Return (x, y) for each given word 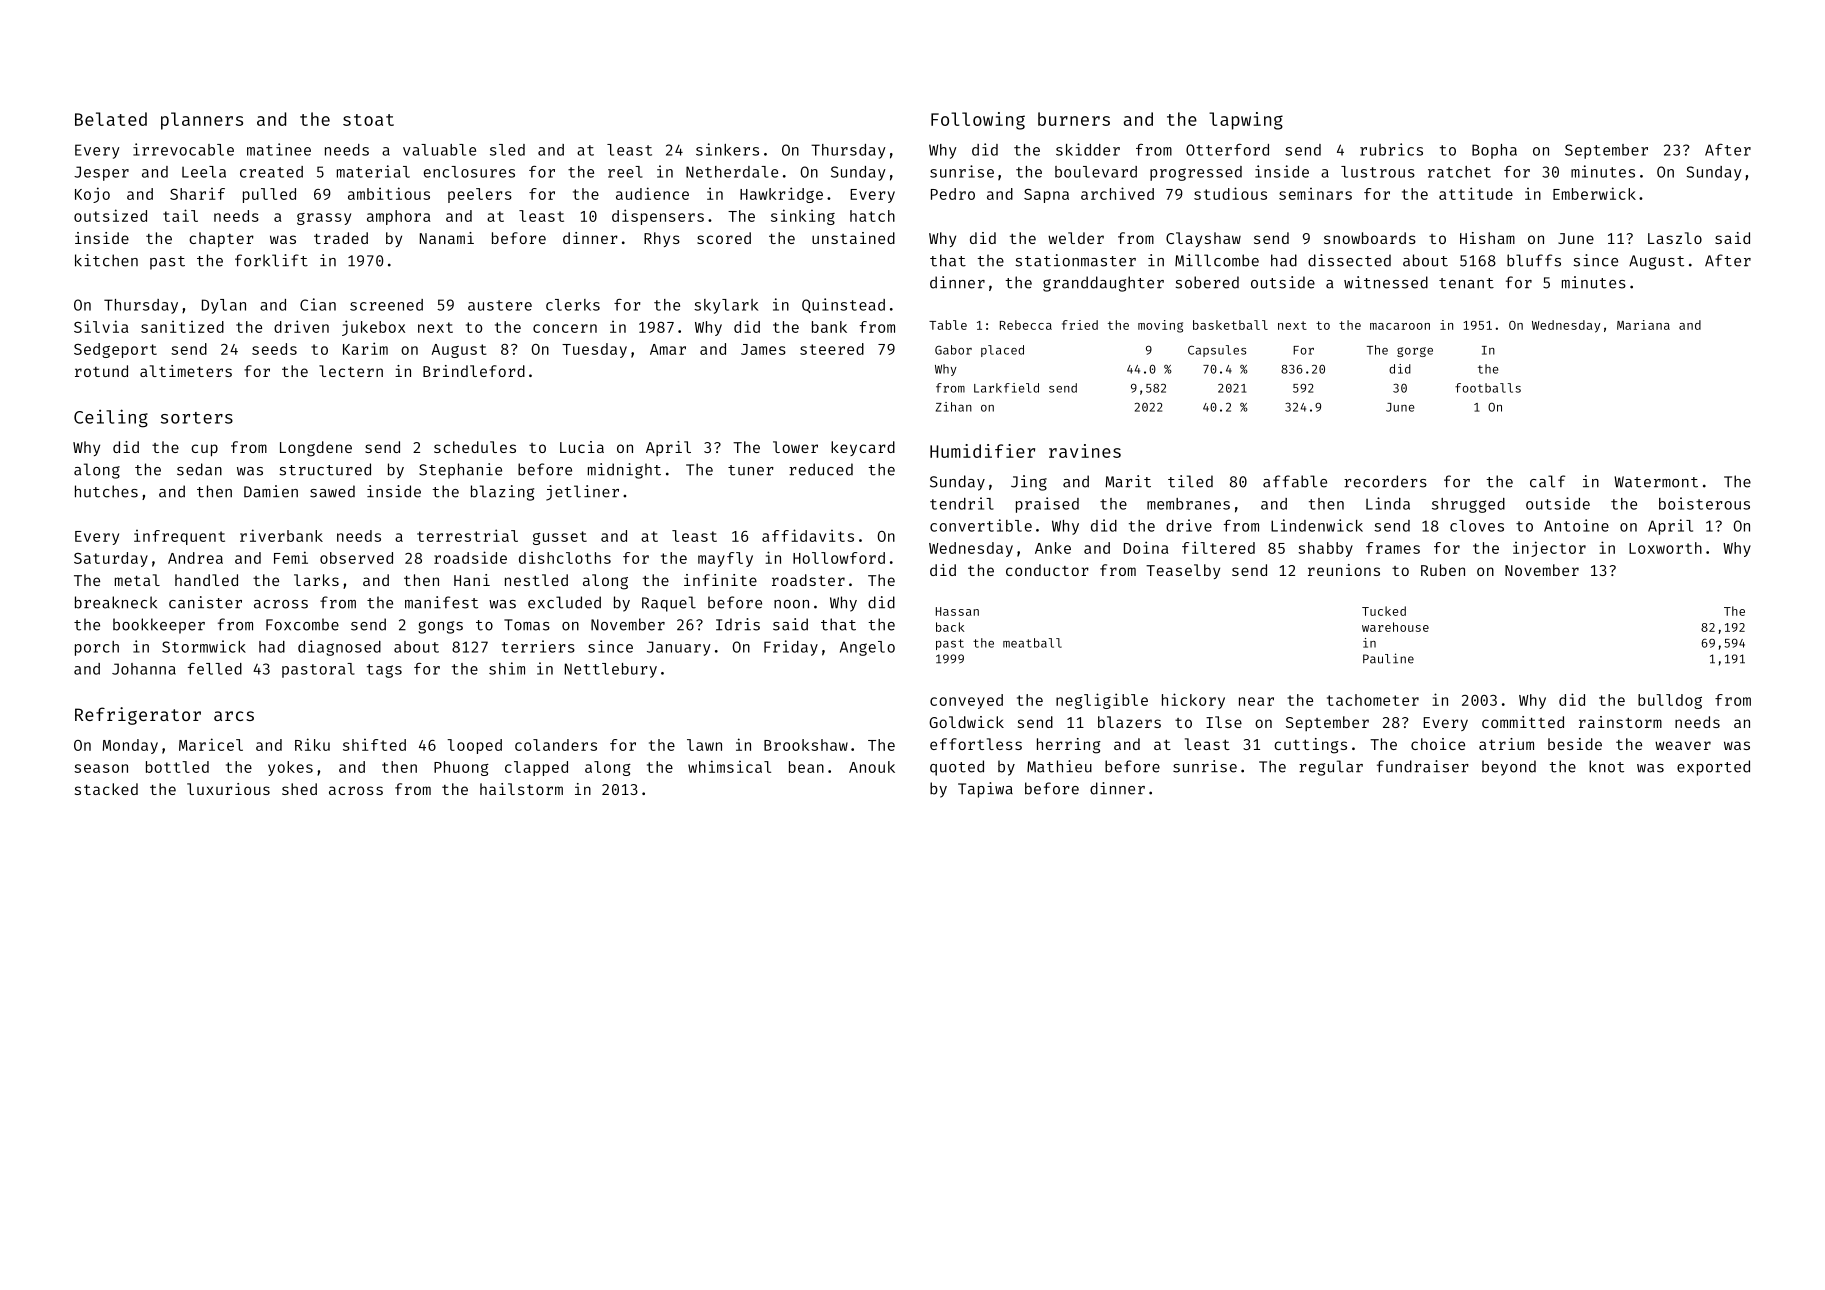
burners (1074, 119)
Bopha (1494, 151)
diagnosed (339, 648)
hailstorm (521, 789)
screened (386, 305)
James (763, 349)
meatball (1032, 643)
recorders (1385, 481)
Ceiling (111, 418)
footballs (1488, 388)
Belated (111, 119)
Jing (1029, 483)
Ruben (1443, 570)
